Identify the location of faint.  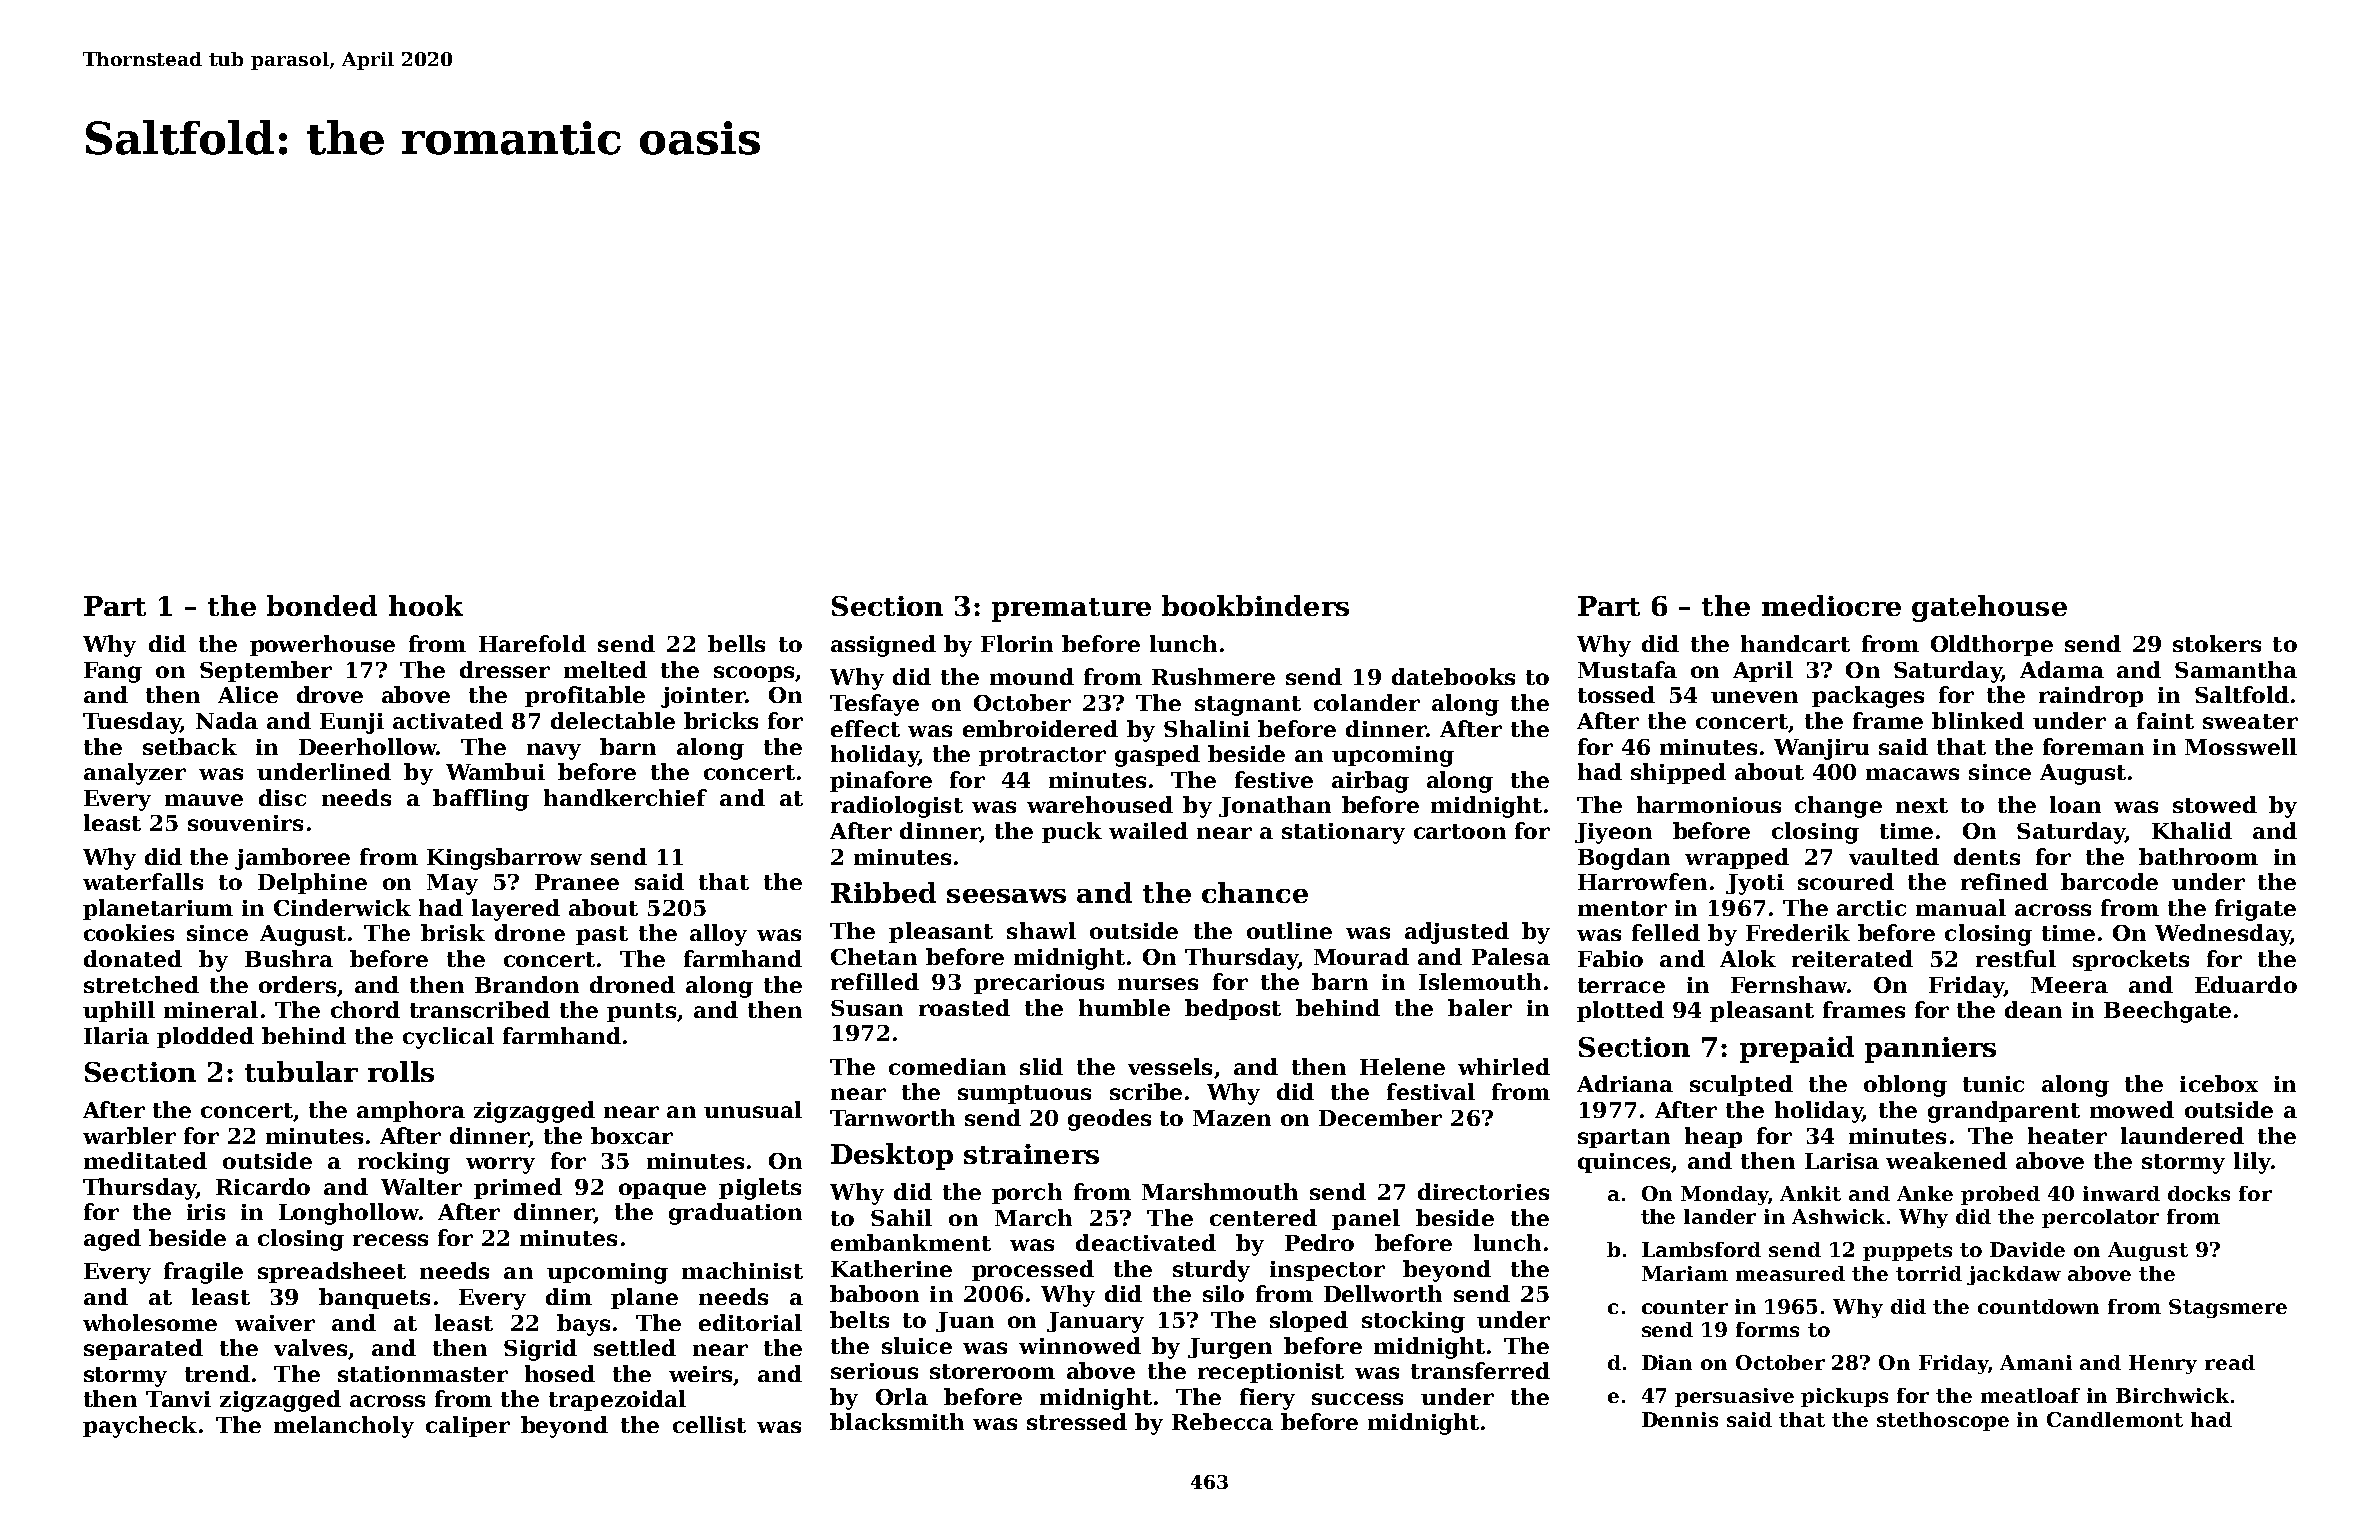
(2165, 720).
